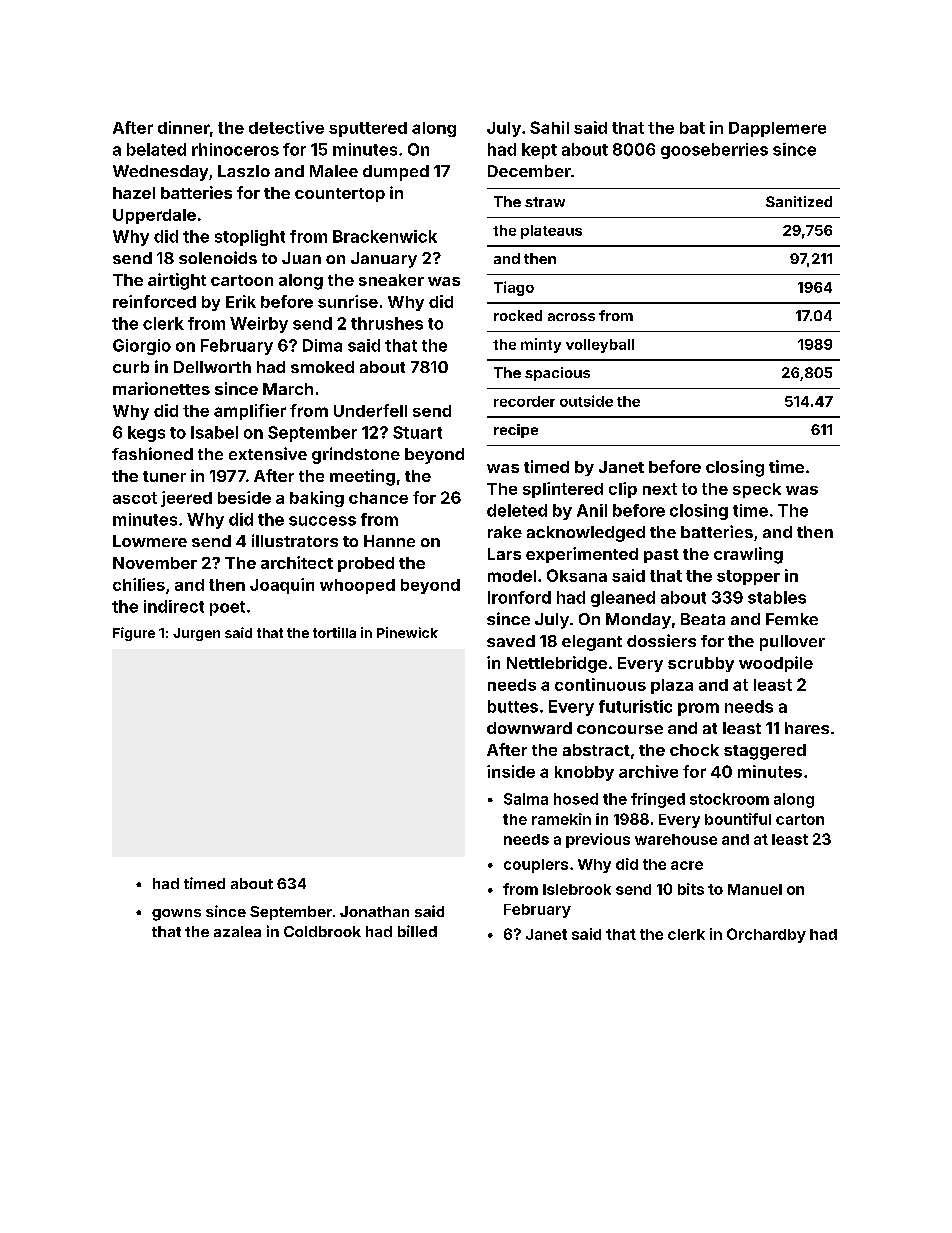 This image has height=1233, width=952. I want to click on sputtered, so click(368, 129).
